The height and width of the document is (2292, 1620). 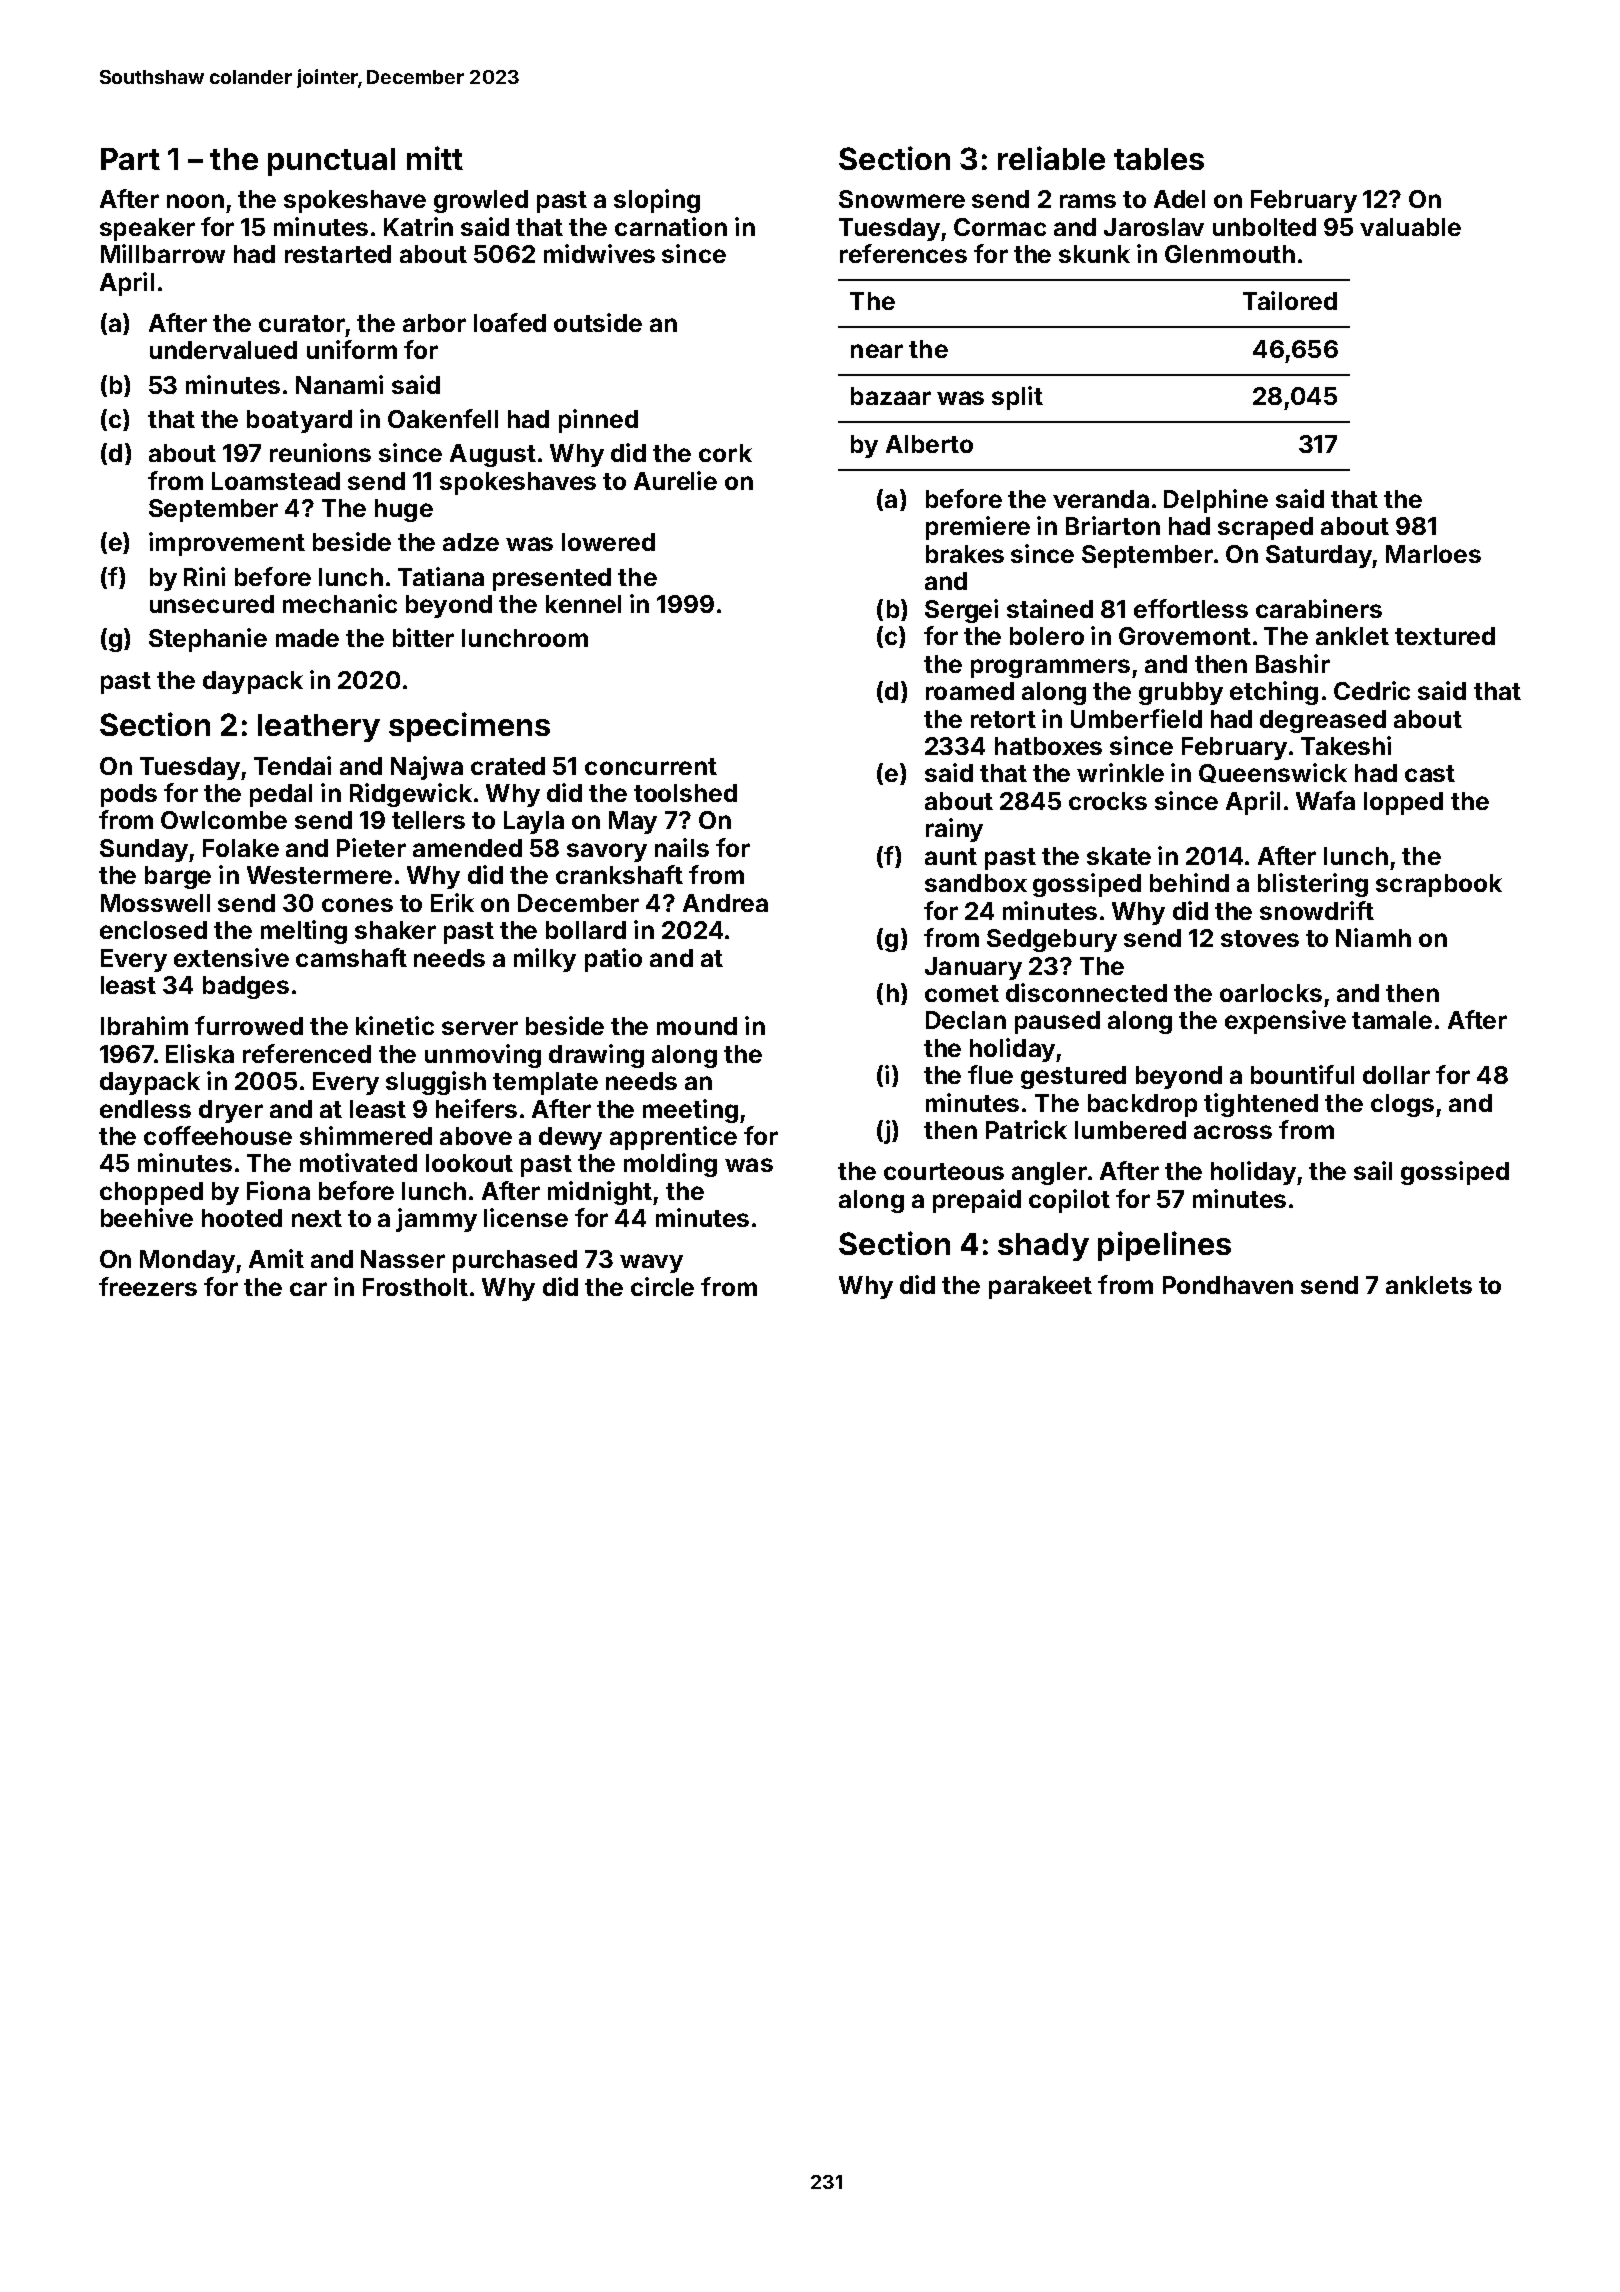 What do you see at coordinates (1290, 300) in the document?
I see `Tailored` at bounding box center [1290, 300].
